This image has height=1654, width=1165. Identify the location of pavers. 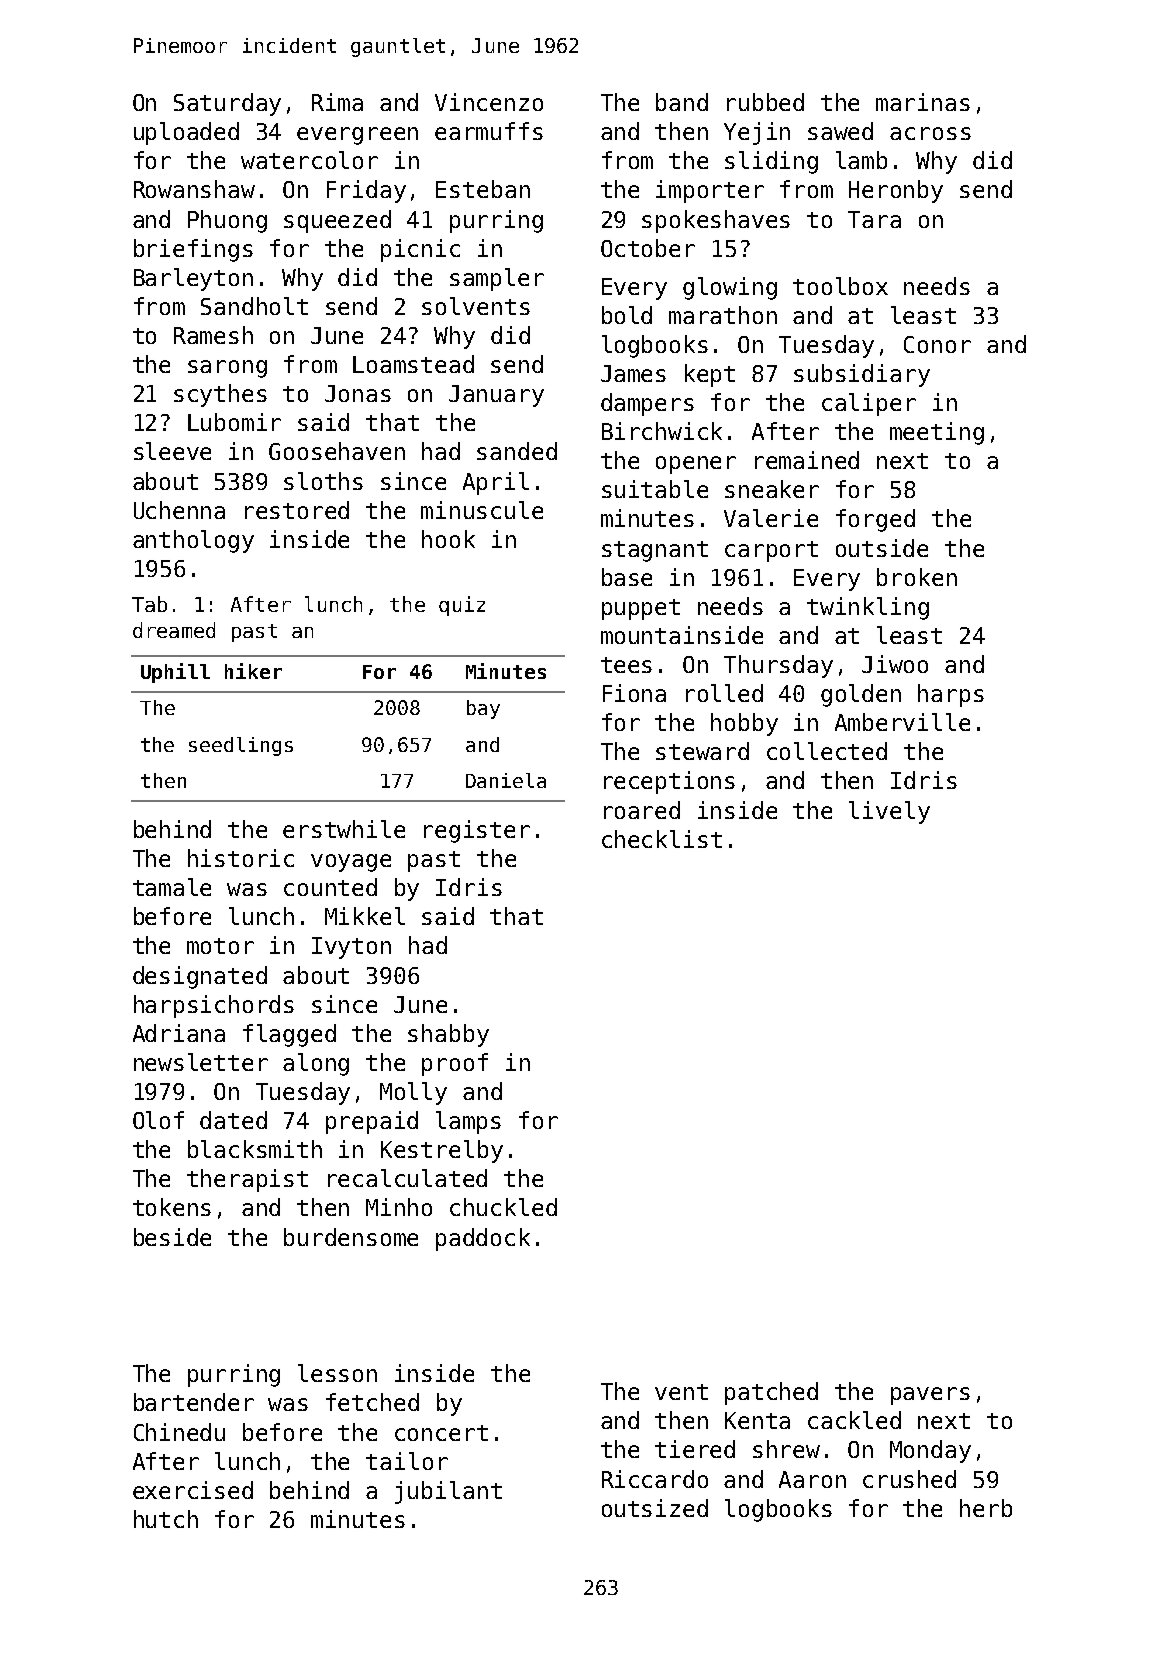
(930, 1396).
